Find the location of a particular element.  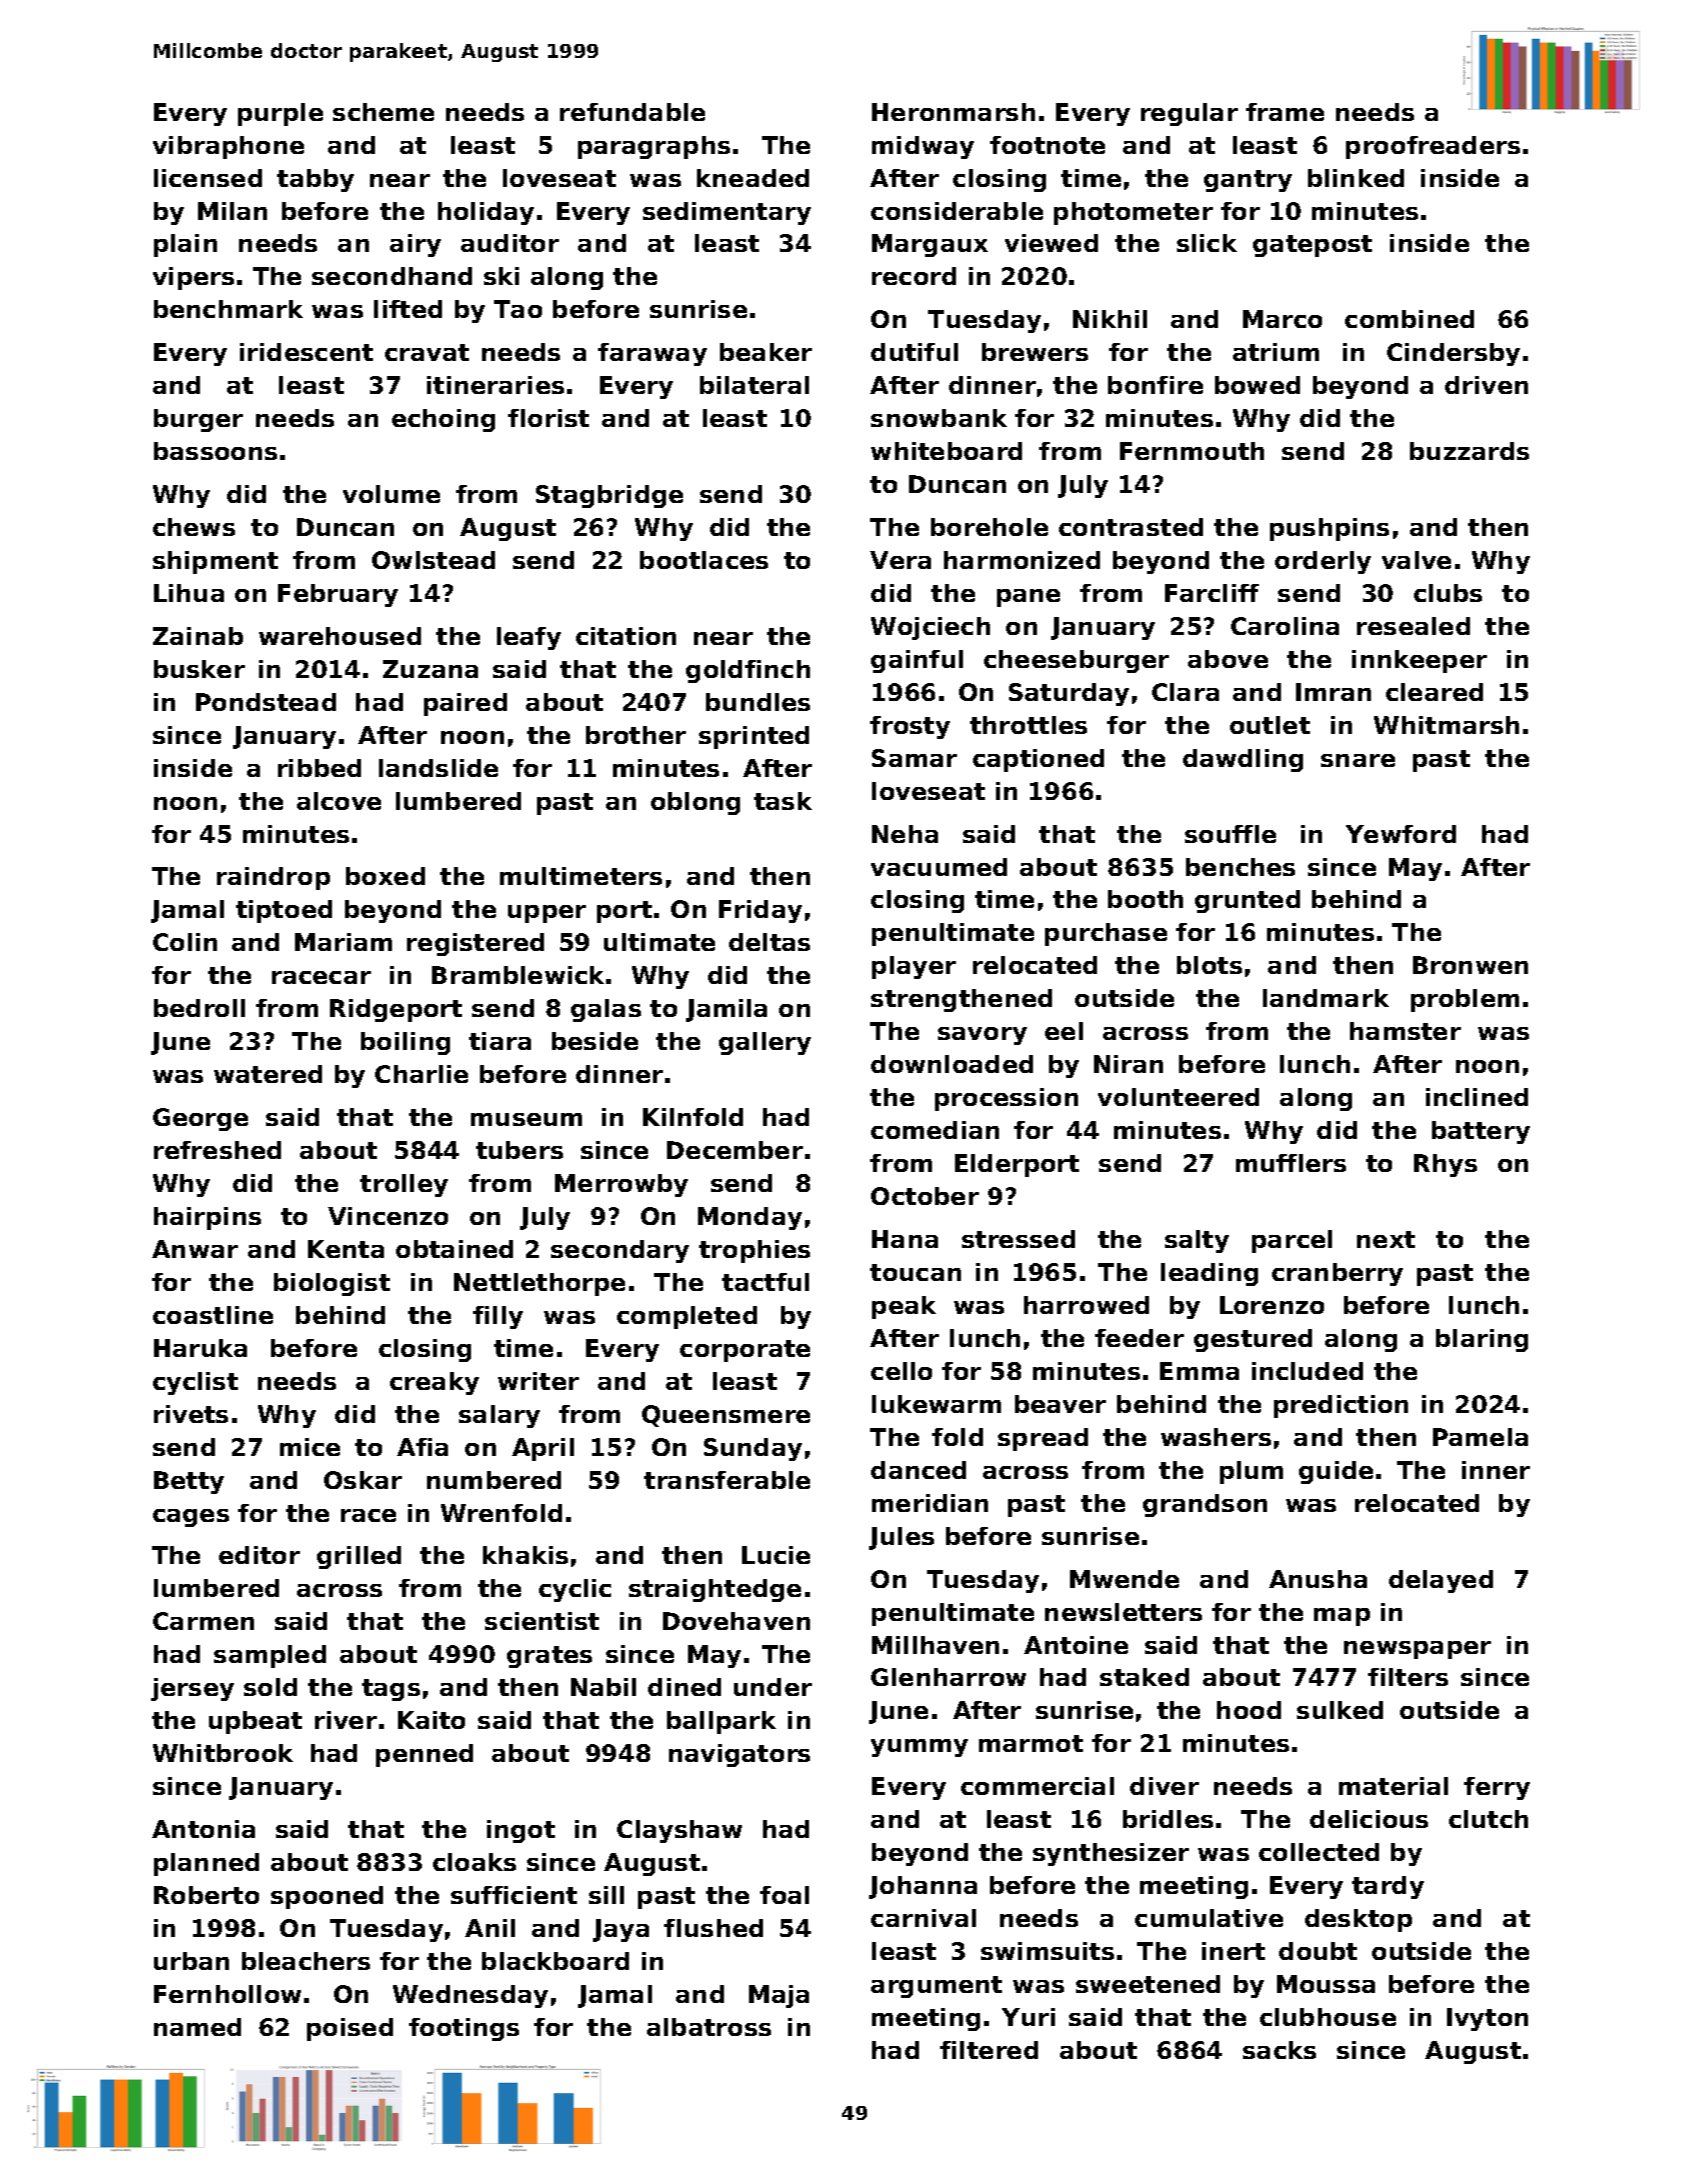

cranberry is located at coordinates (1337, 1274).
